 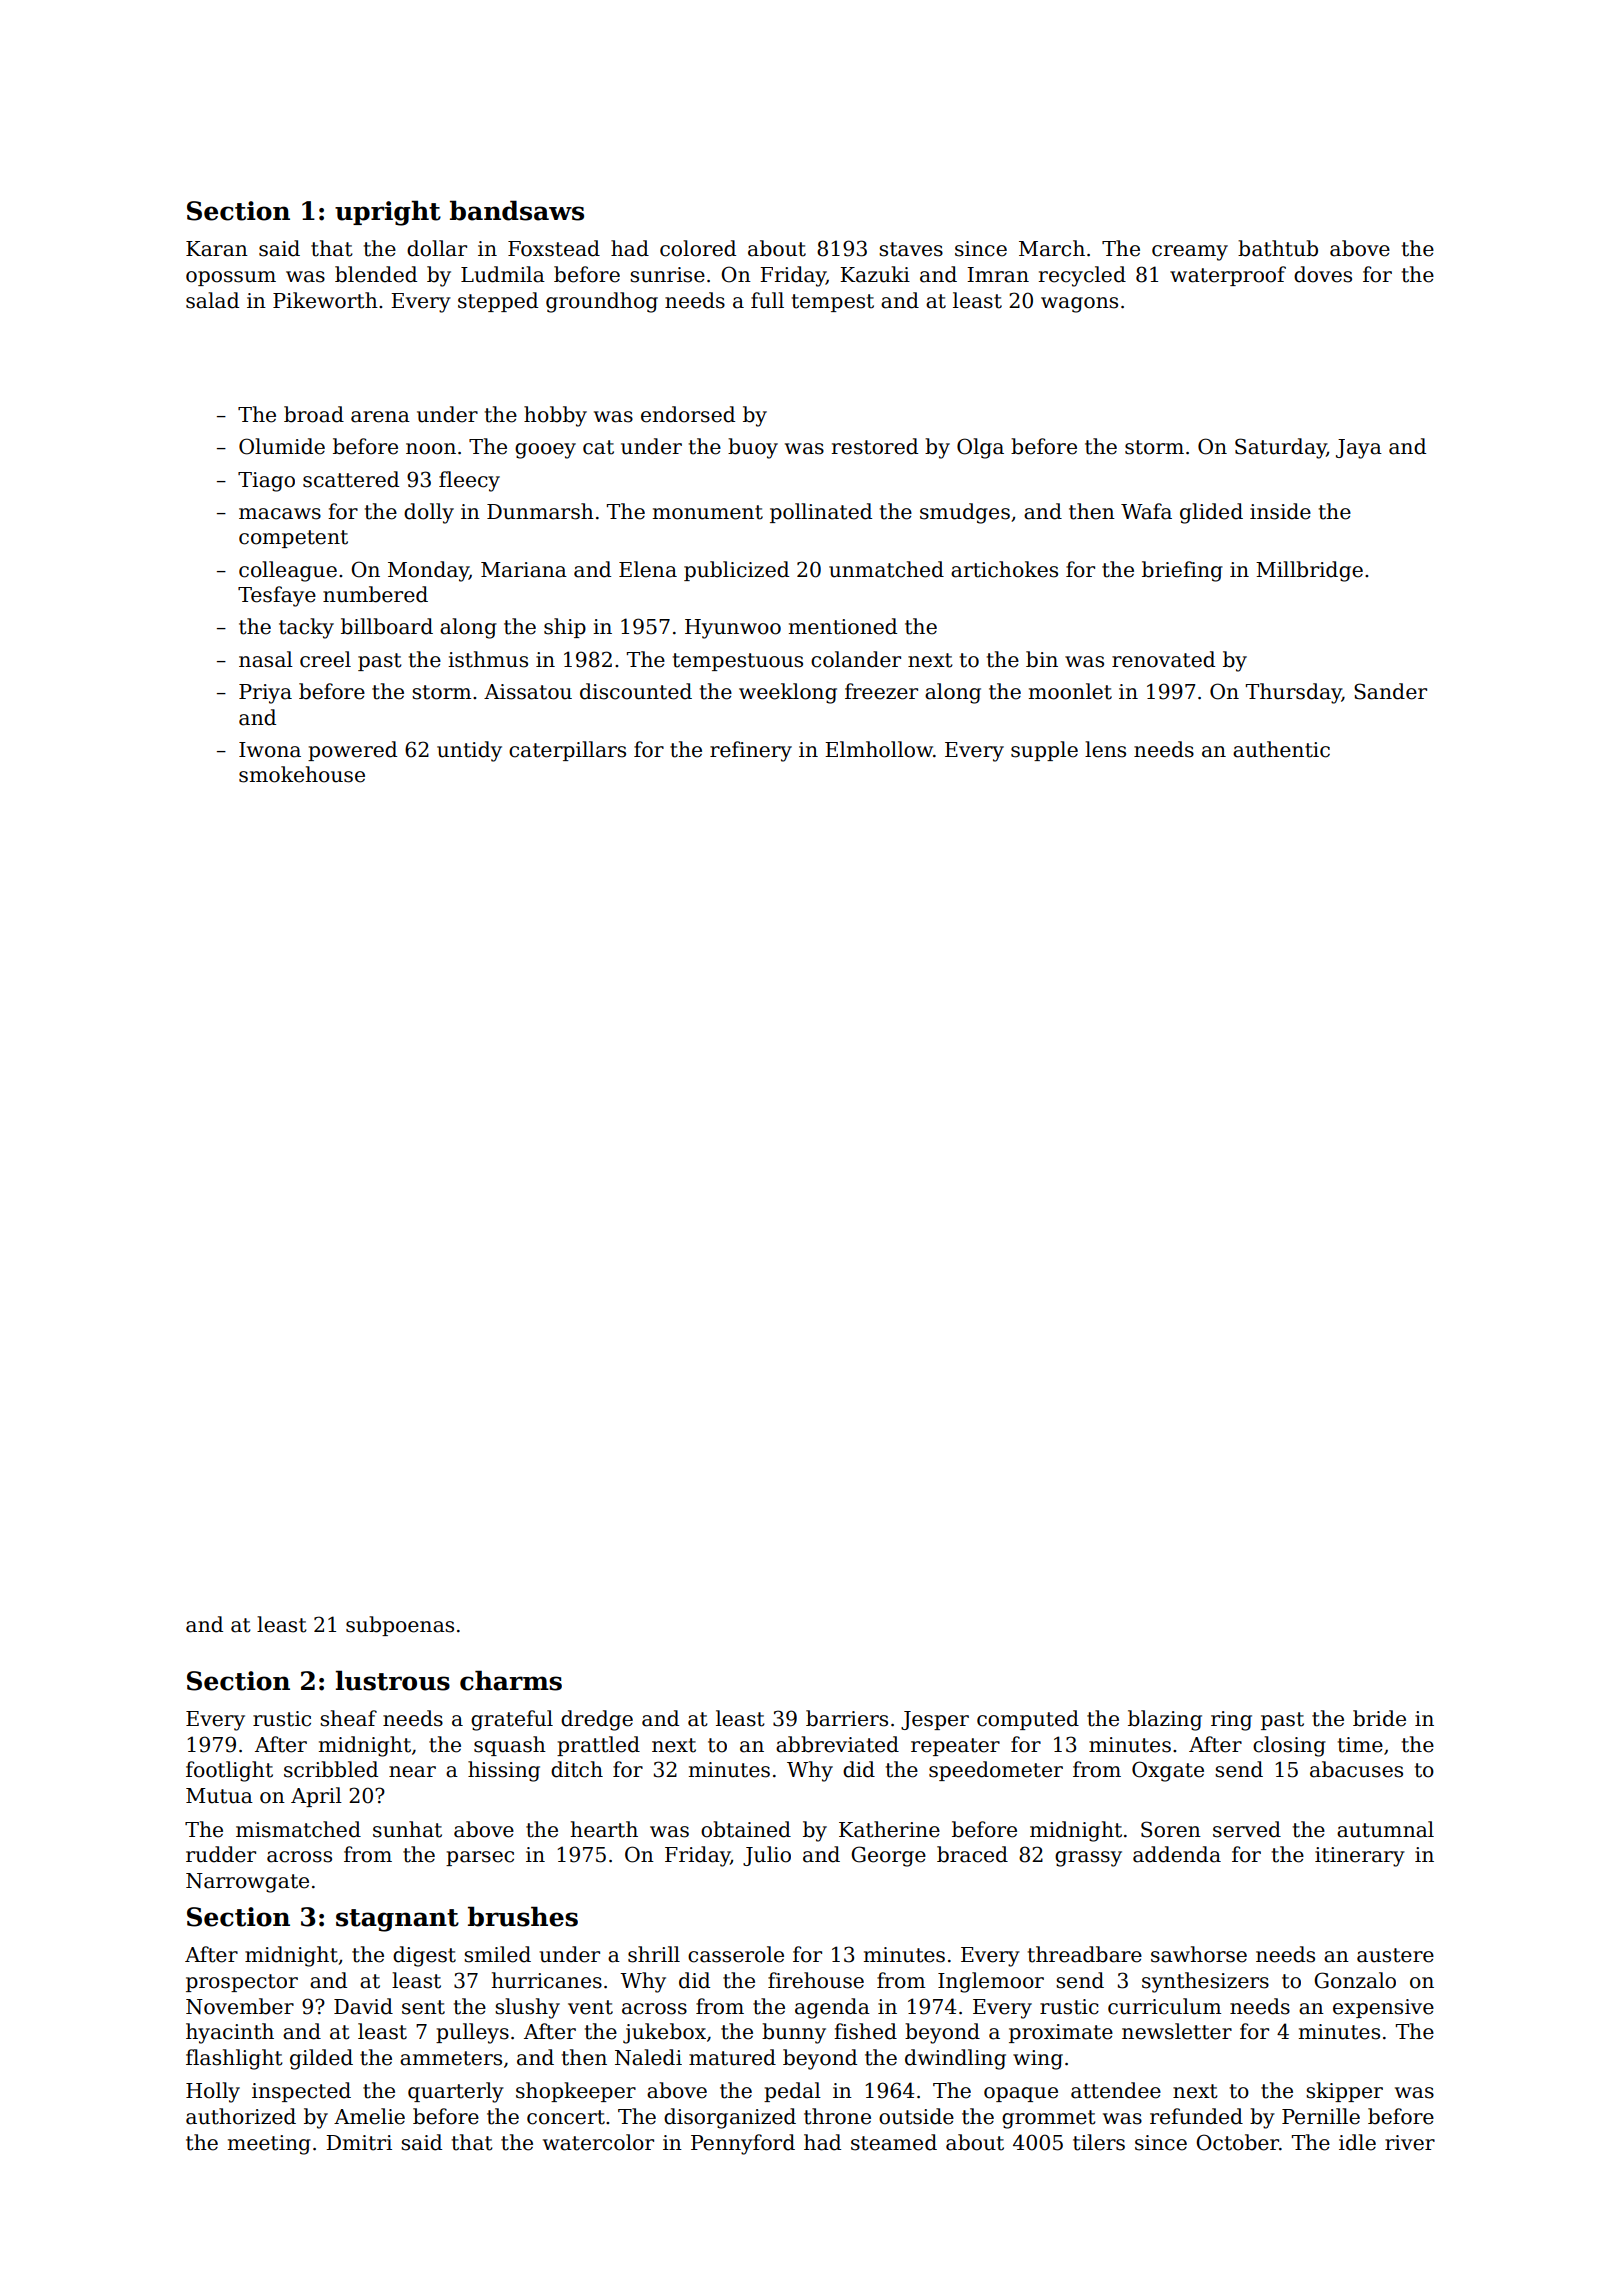 I want to click on March, so click(x=1052, y=248).
